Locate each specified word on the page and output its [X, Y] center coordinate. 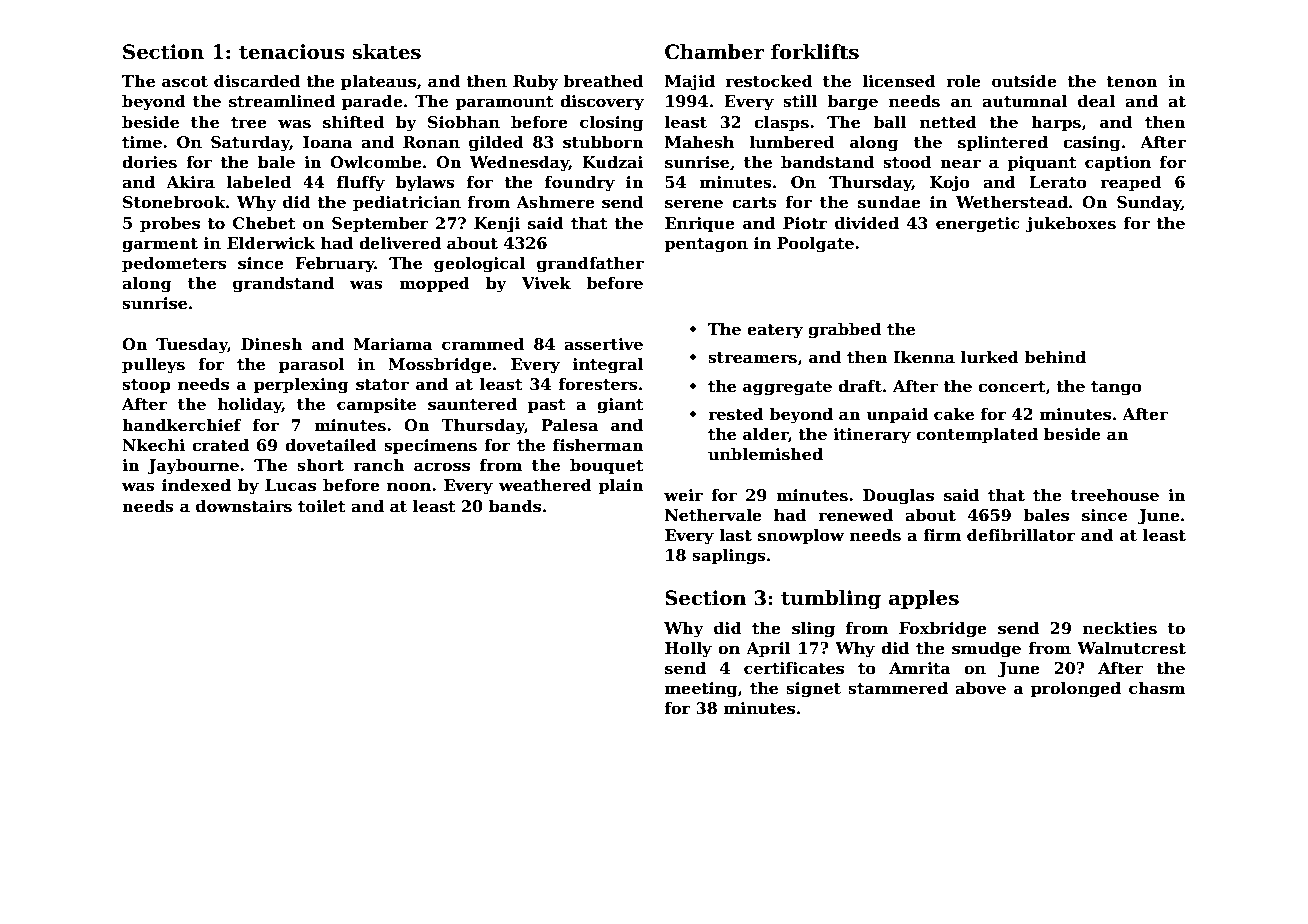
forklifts [815, 52]
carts [754, 203]
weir [683, 495]
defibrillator [1021, 535]
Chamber [715, 52]
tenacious [292, 52]
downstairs [244, 506]
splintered [1003, 144]
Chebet [264, 223]
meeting [701, 690]
